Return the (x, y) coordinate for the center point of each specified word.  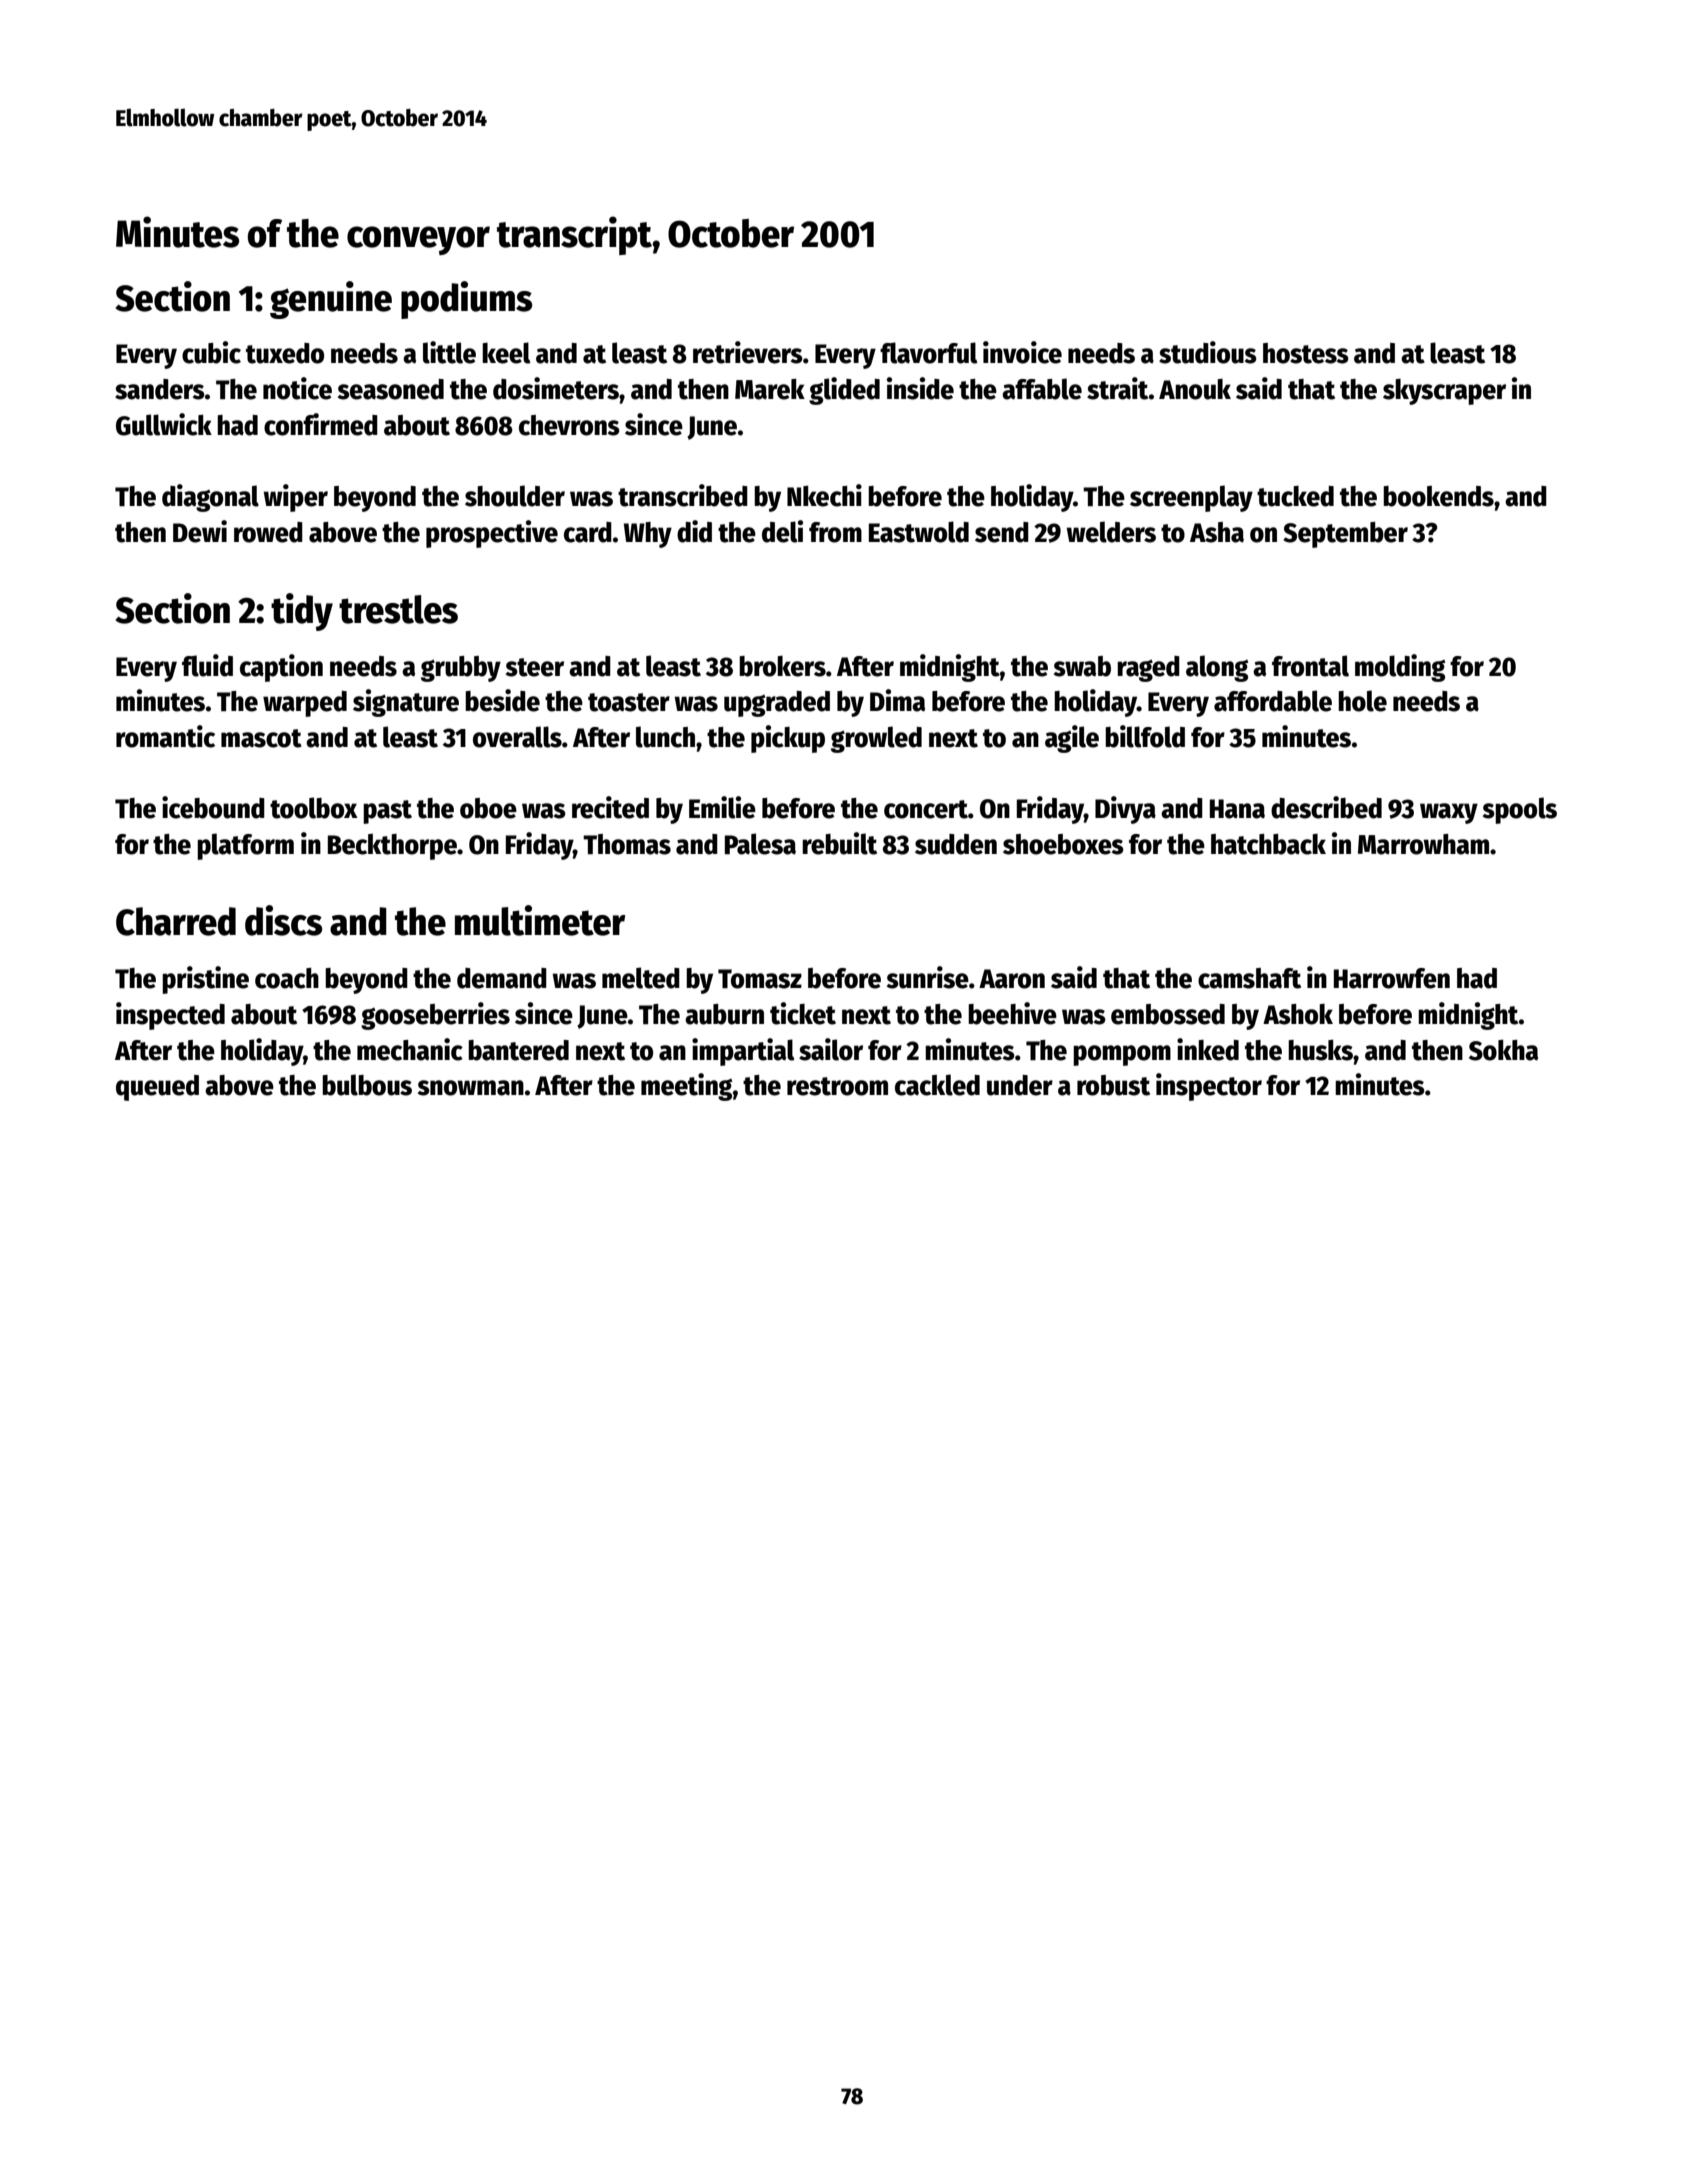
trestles (398, 609)
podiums (466, 300)
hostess (1306, 353)
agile (1072, 739)
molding (1400, 668)
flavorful (929, 353)
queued (157, 1088)
